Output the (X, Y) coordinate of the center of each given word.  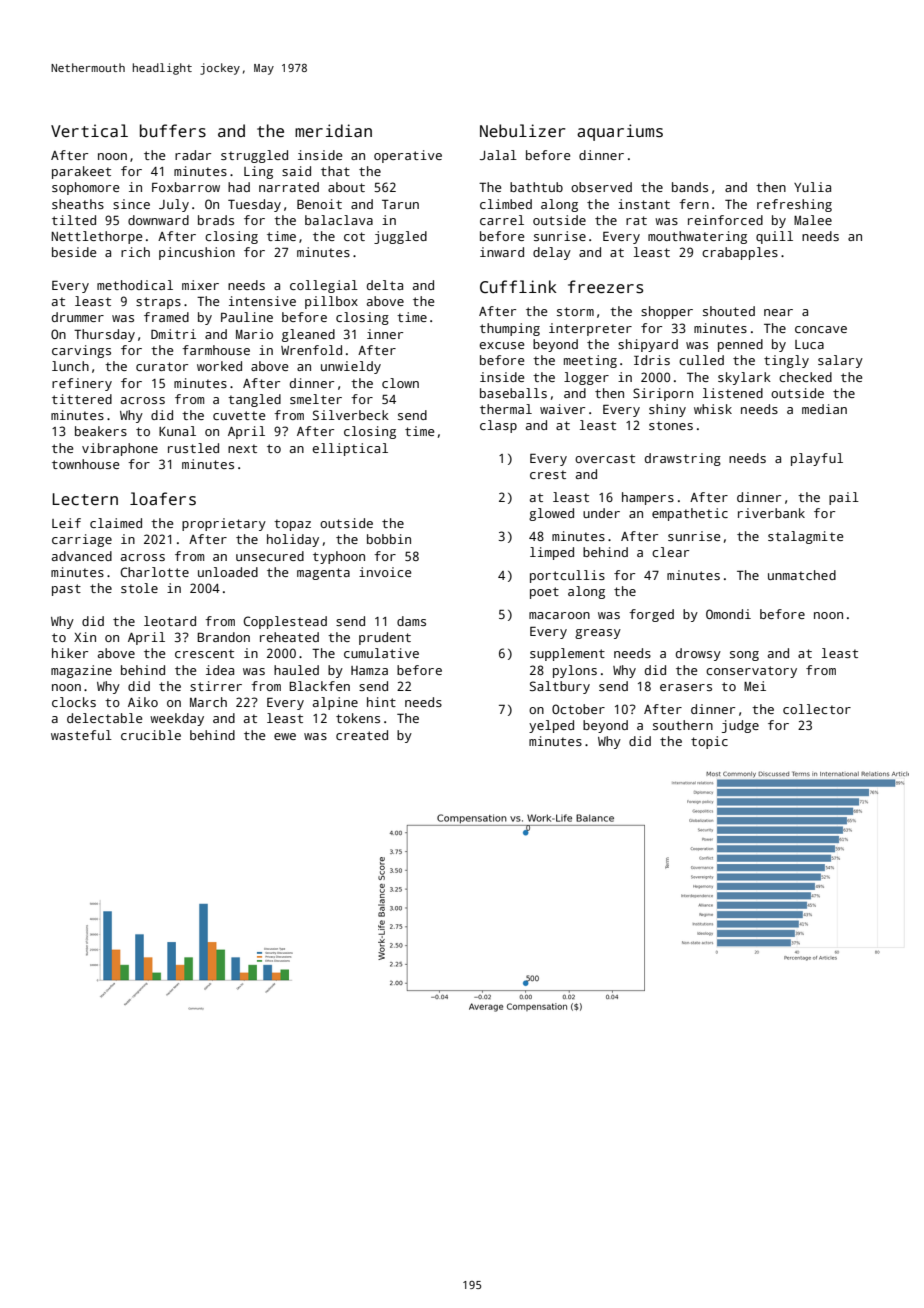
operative (408, 156)
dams (411, 621)
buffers (173, 131)
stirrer (216, 686)
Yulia (812, 187)
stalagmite (805, 537)
